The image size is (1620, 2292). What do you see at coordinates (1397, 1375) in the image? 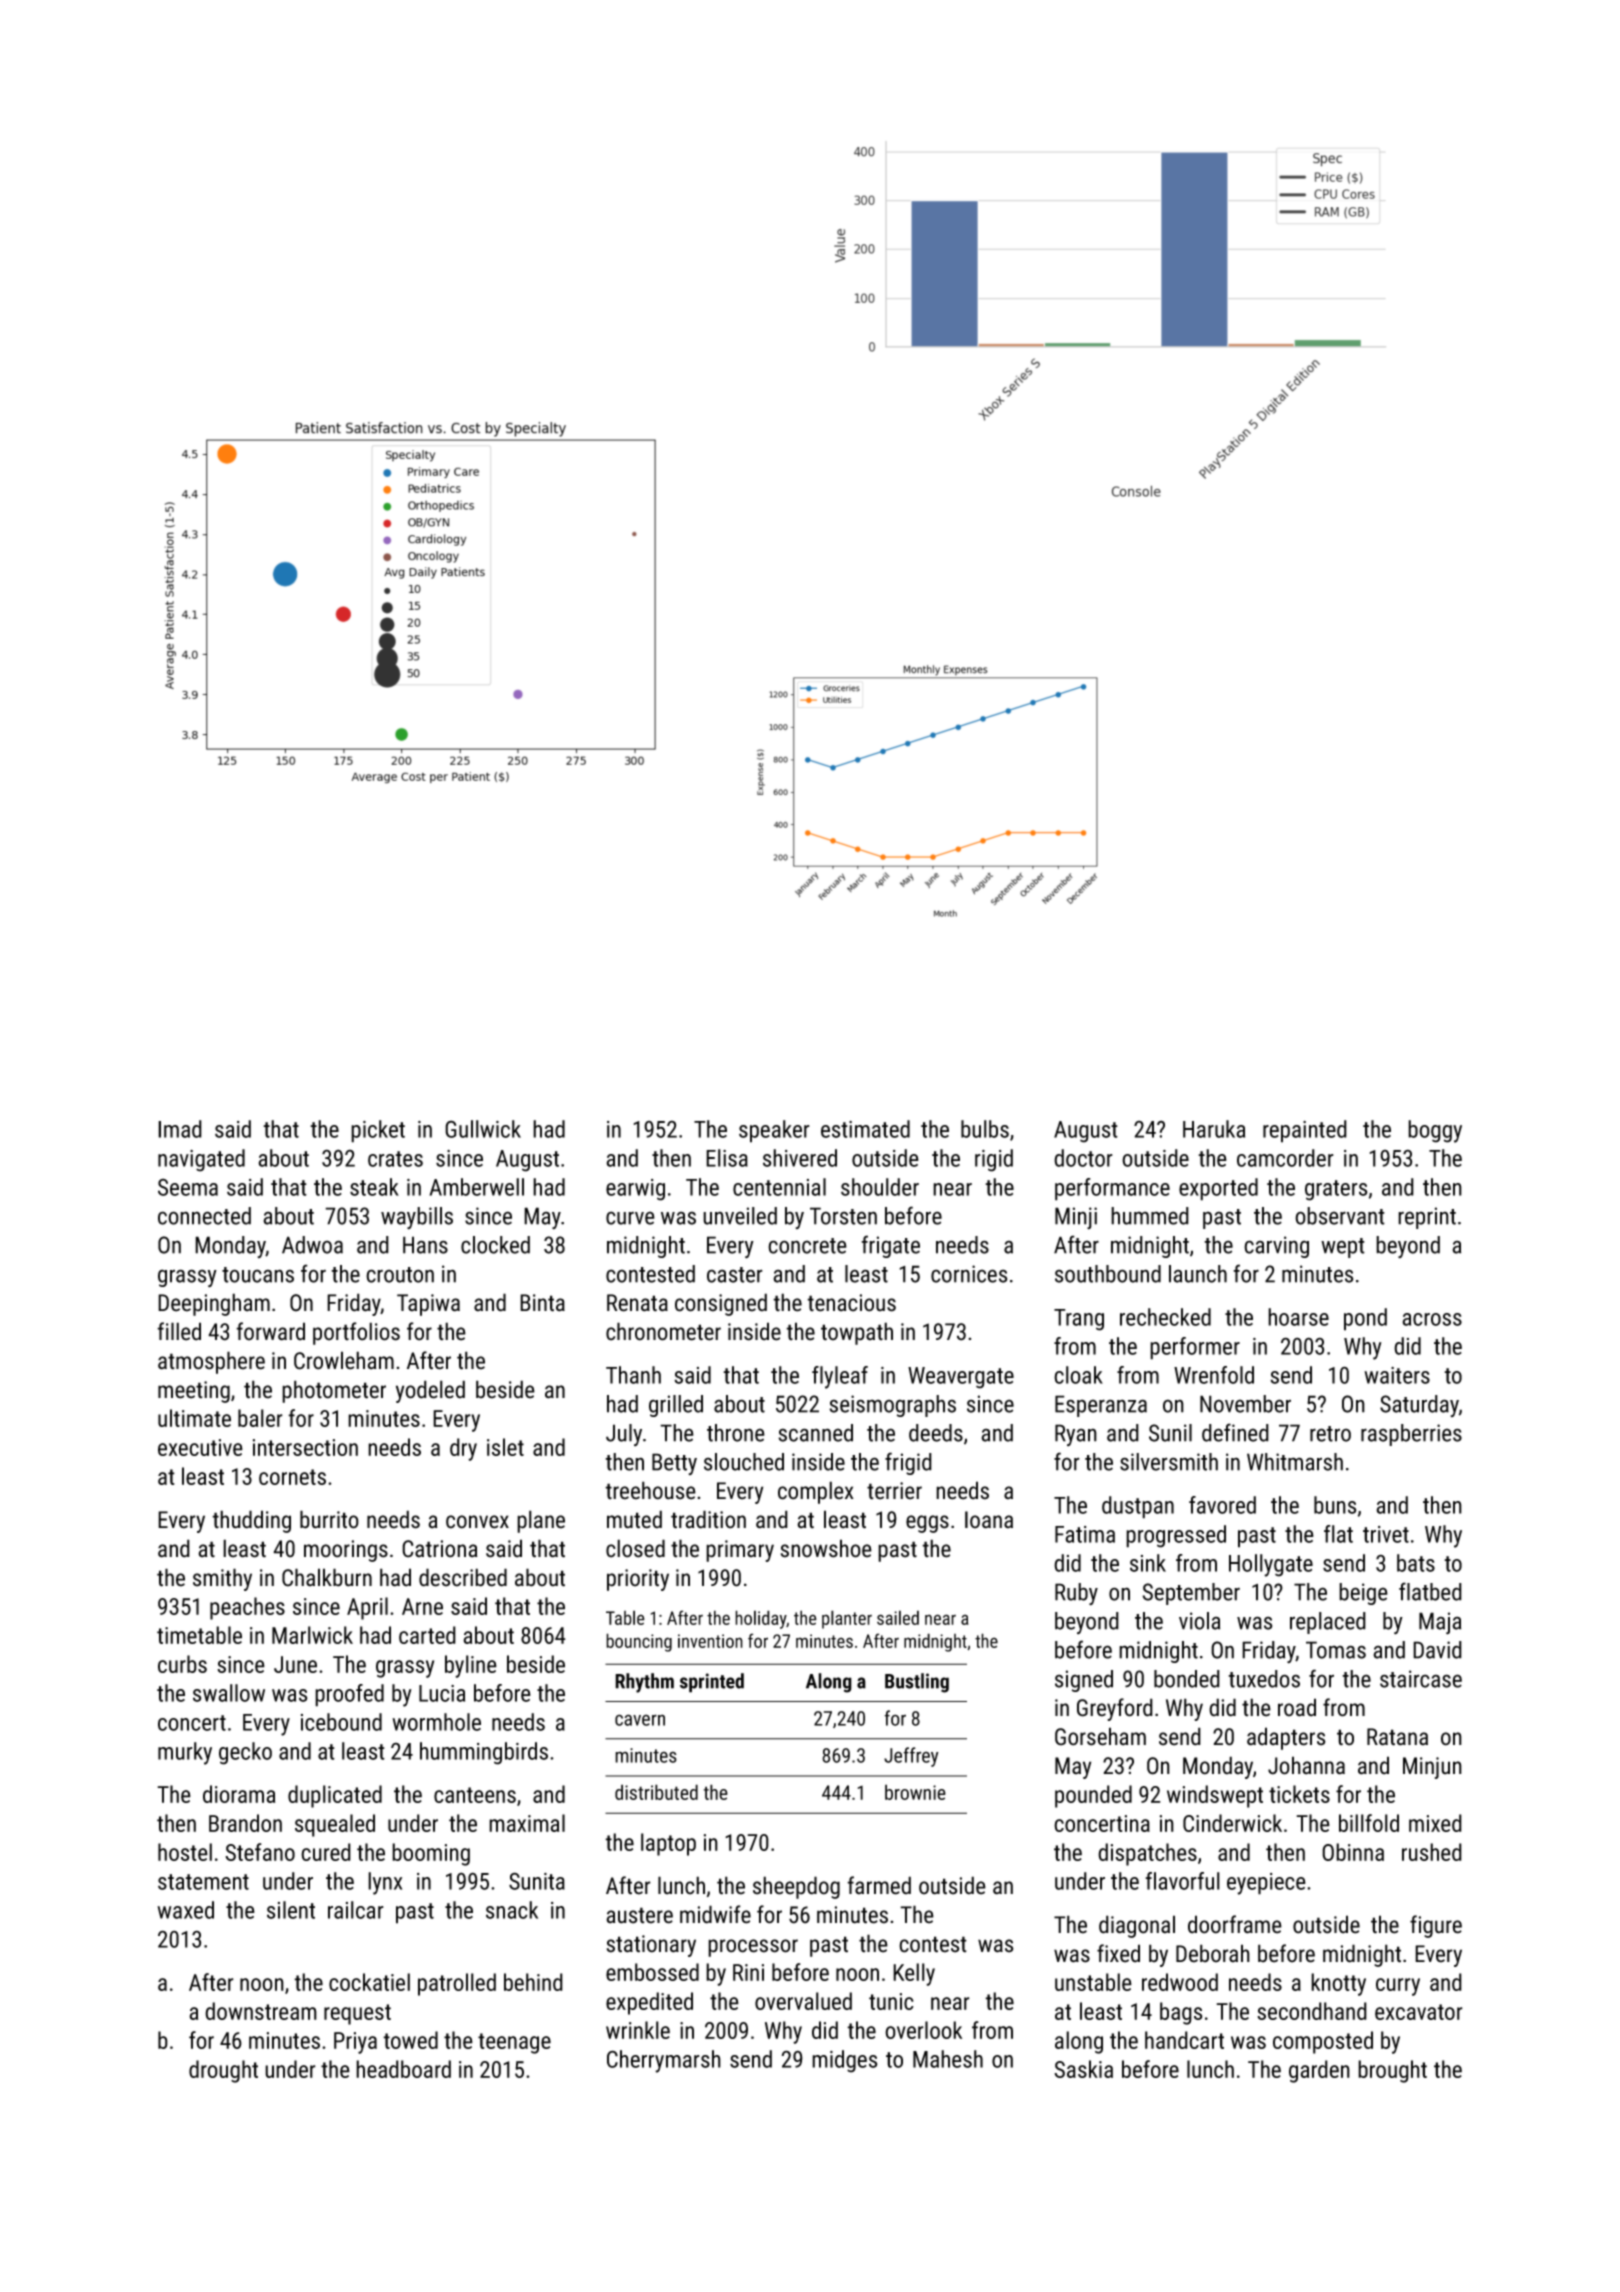
I see `waiters` at bounding box center [1397, 1375].
